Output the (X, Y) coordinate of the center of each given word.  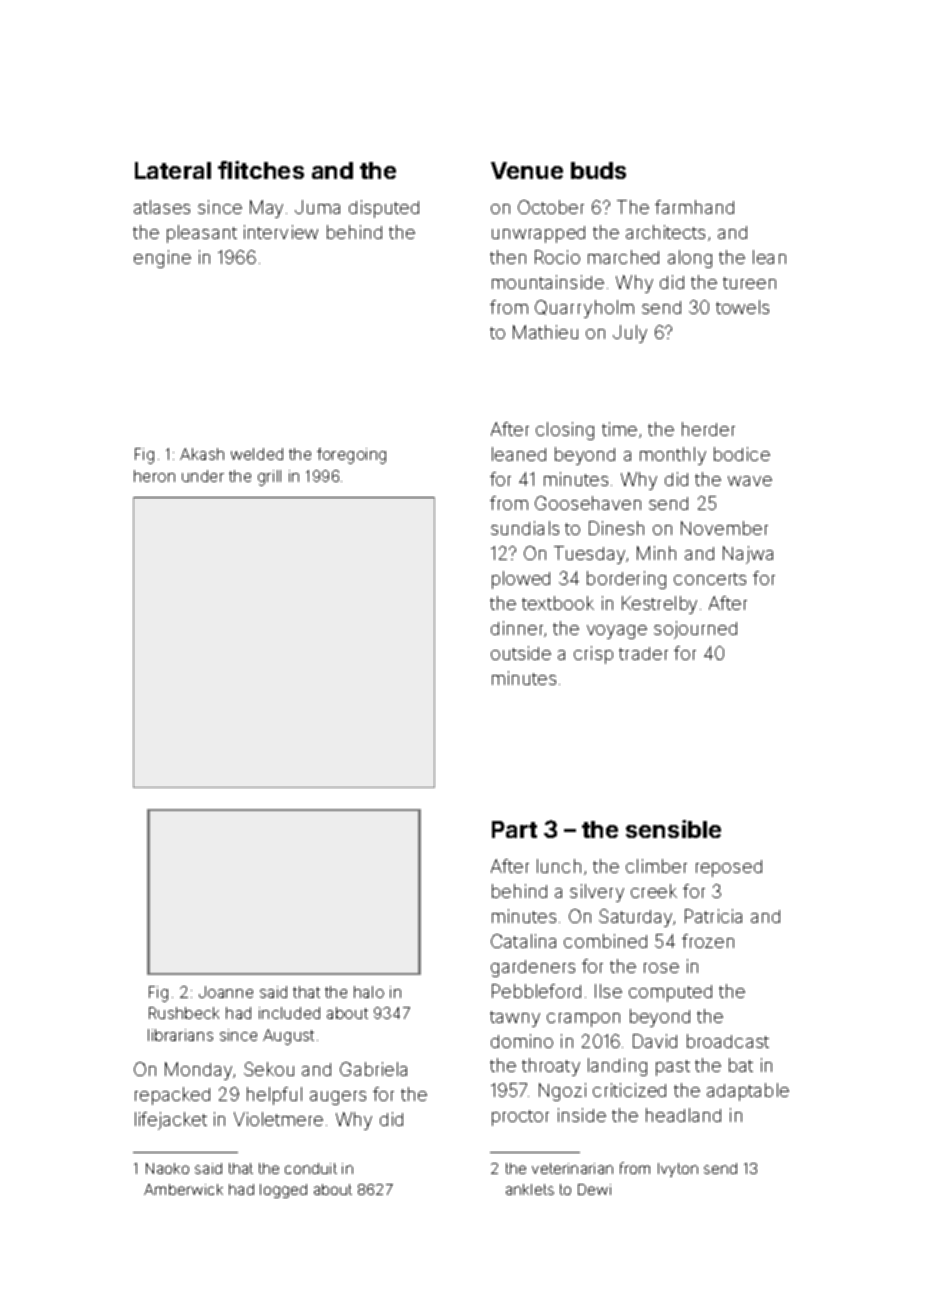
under (203, 476)
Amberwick (183, 1189)
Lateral (173, 170)
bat (741, 1065)
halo (369, 992)
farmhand (694, 207)
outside (521, 653)
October (551, 207)
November (724, 528)
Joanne (226, 992)
